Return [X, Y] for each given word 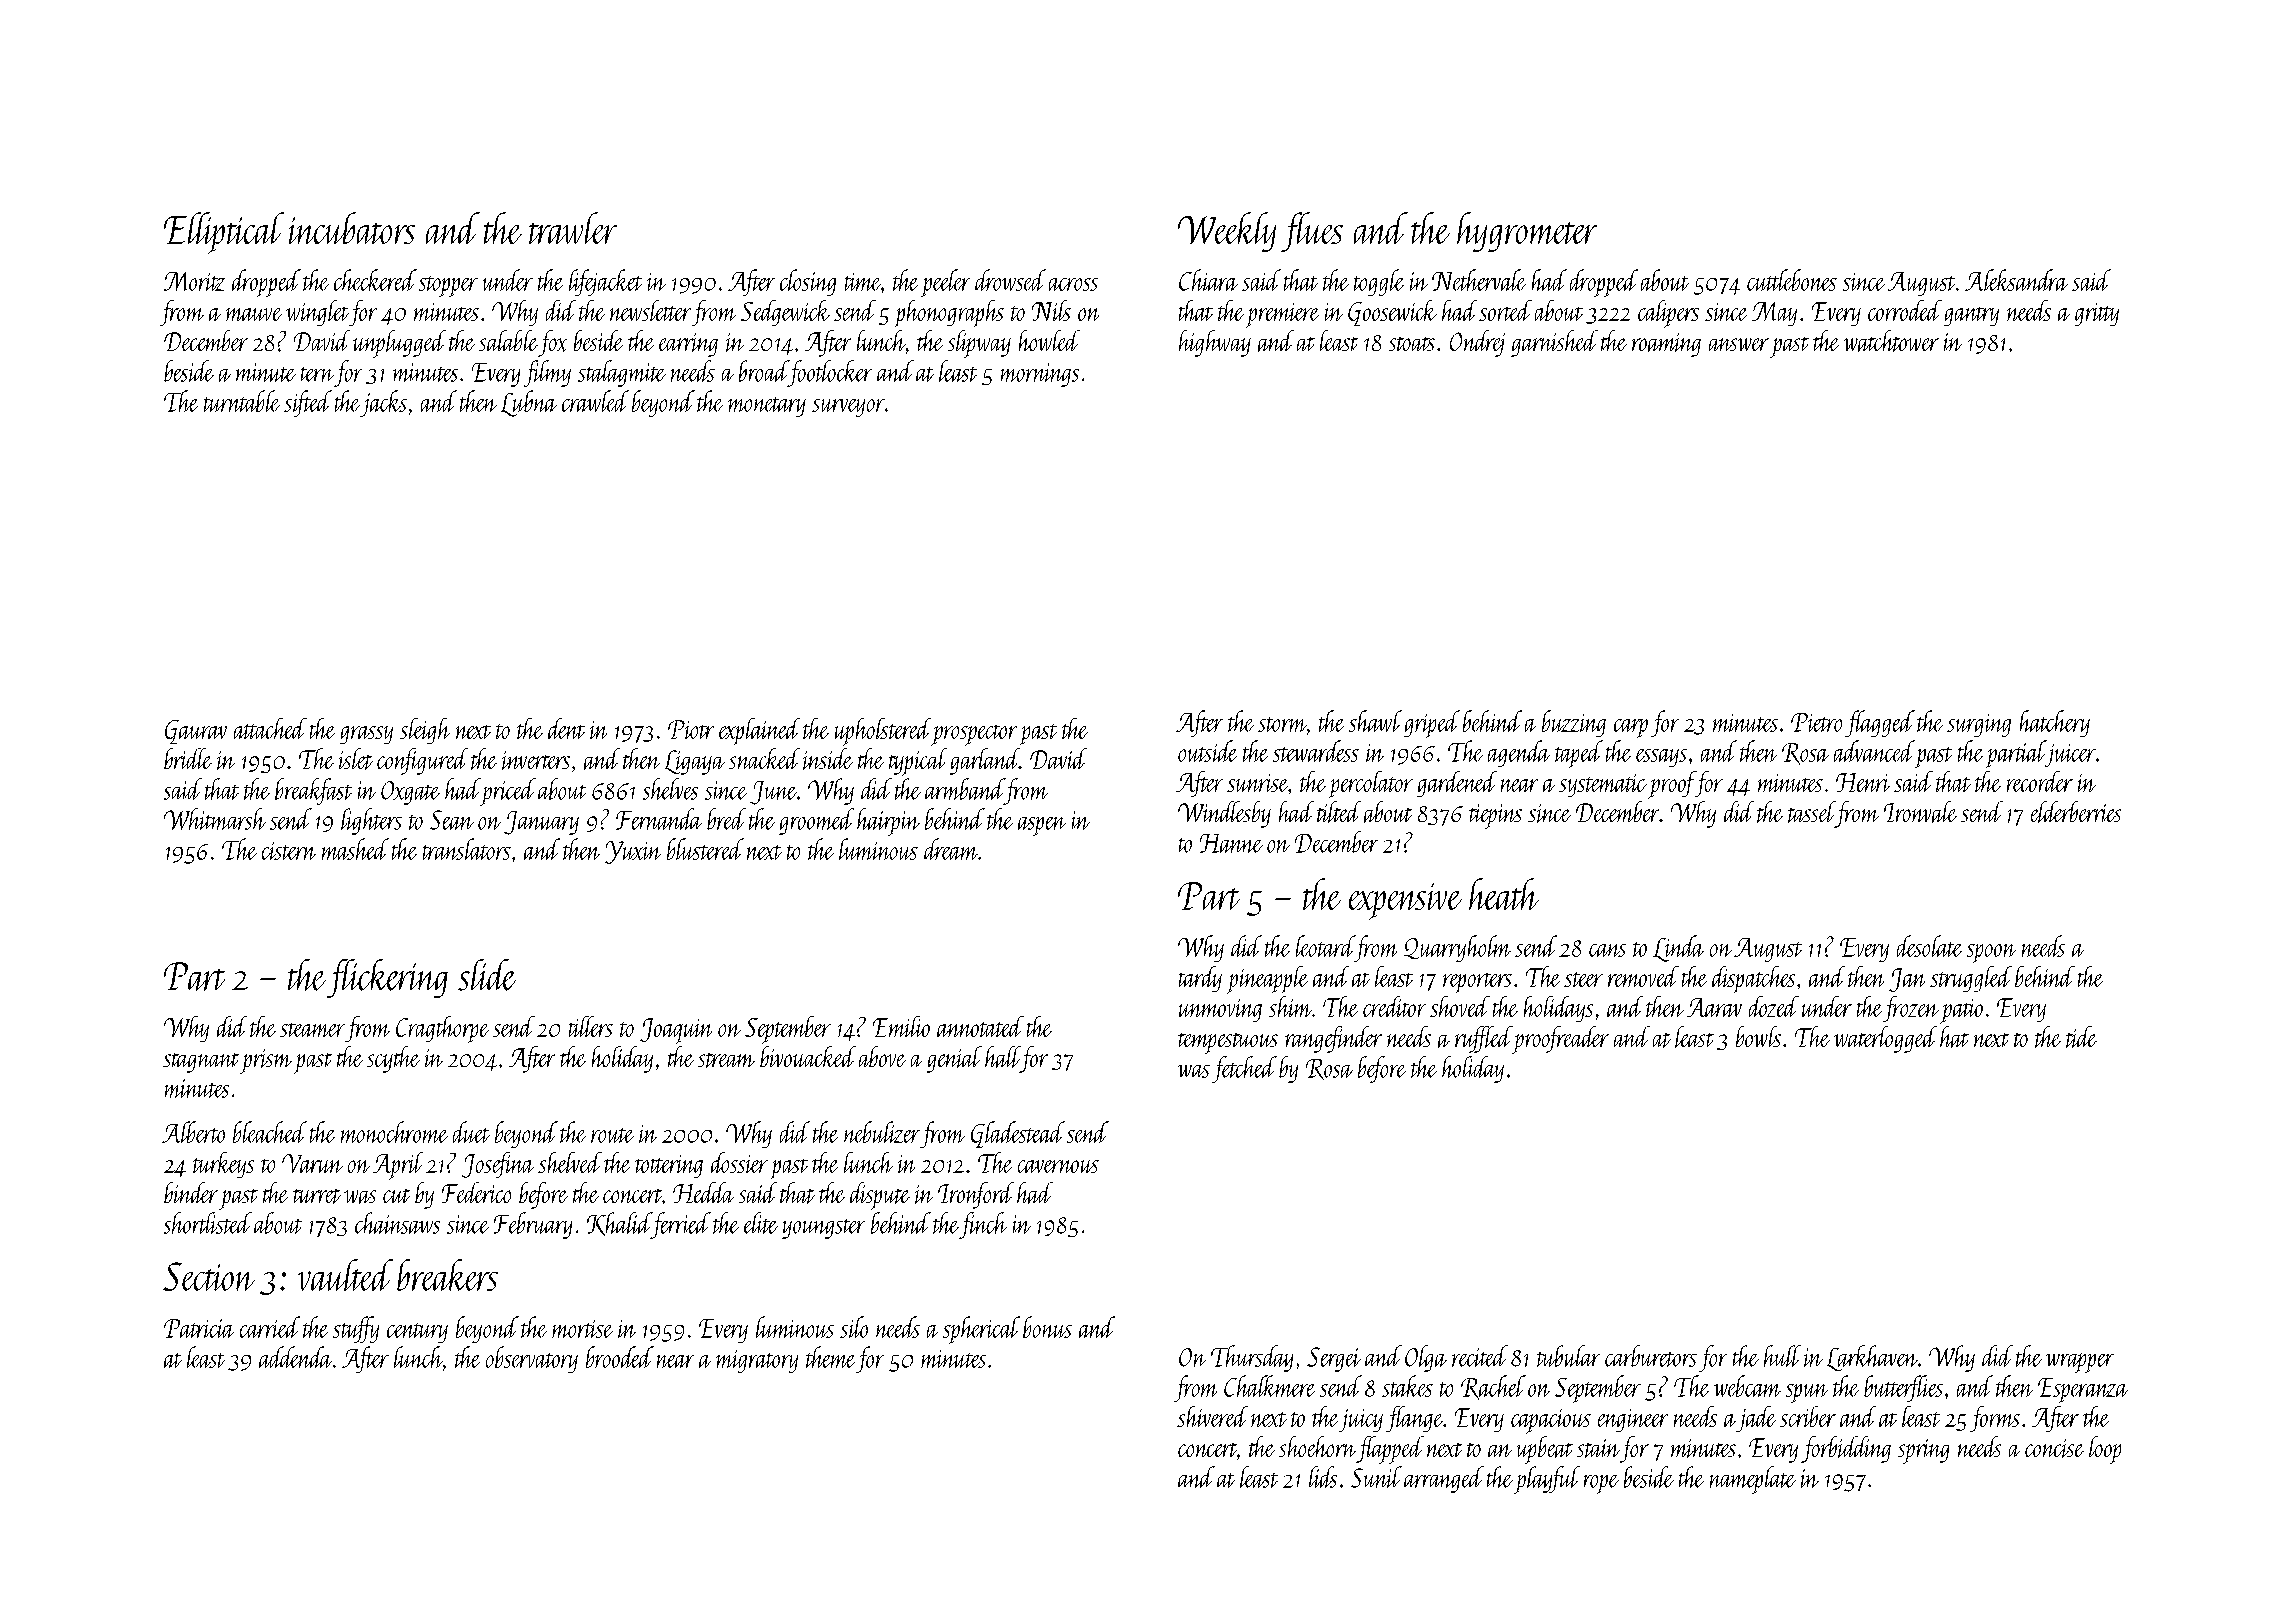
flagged [1880, 723]
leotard [1325, 946]
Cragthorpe [442, 1029]
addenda [295, 1357]
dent [566, 728]
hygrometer [1527, 232]
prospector [974, 735]
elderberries [2076, 812]
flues [1312, 232]
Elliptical [224, 233]
